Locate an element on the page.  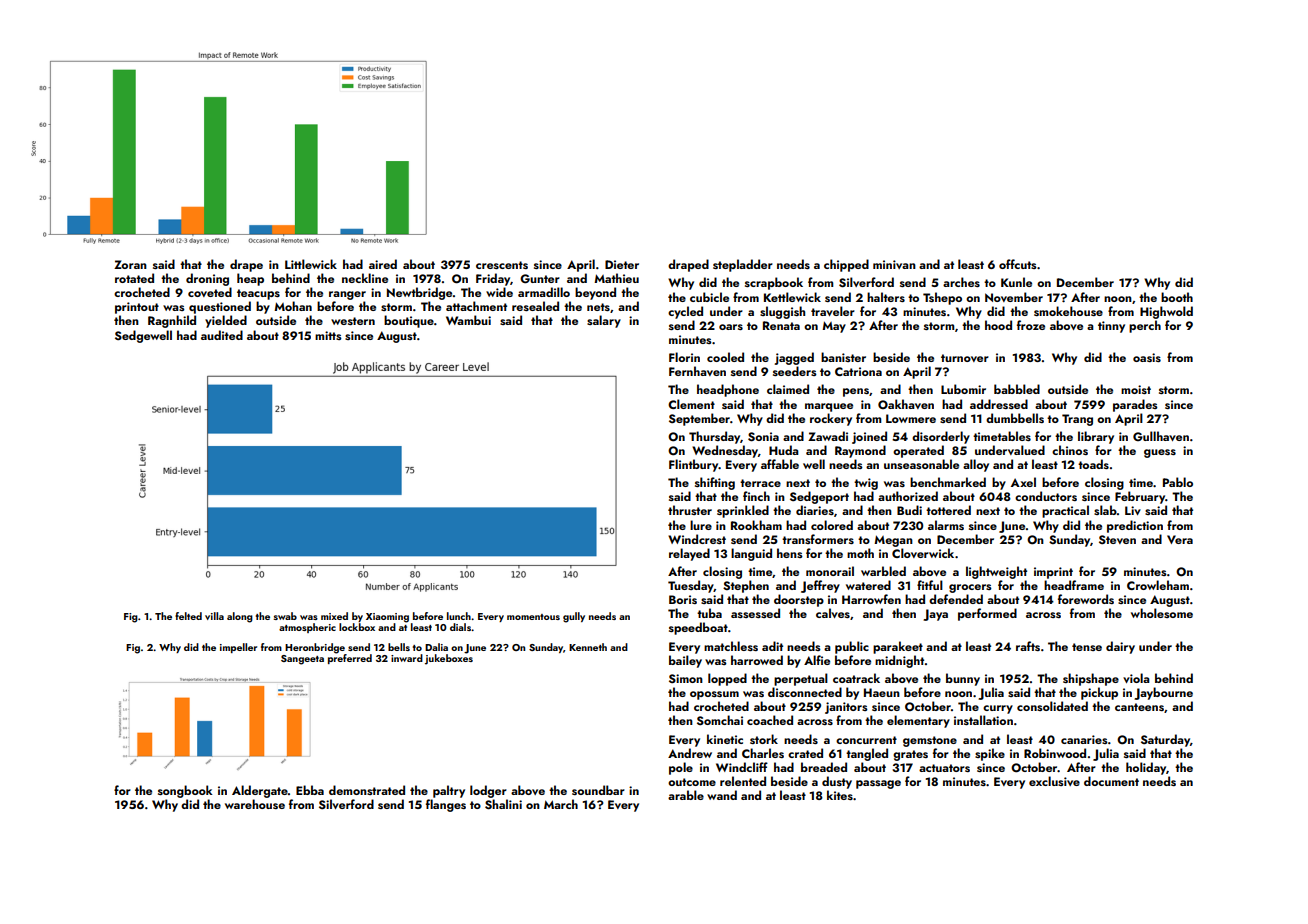
diaries is located at coordinates (815, 510).
